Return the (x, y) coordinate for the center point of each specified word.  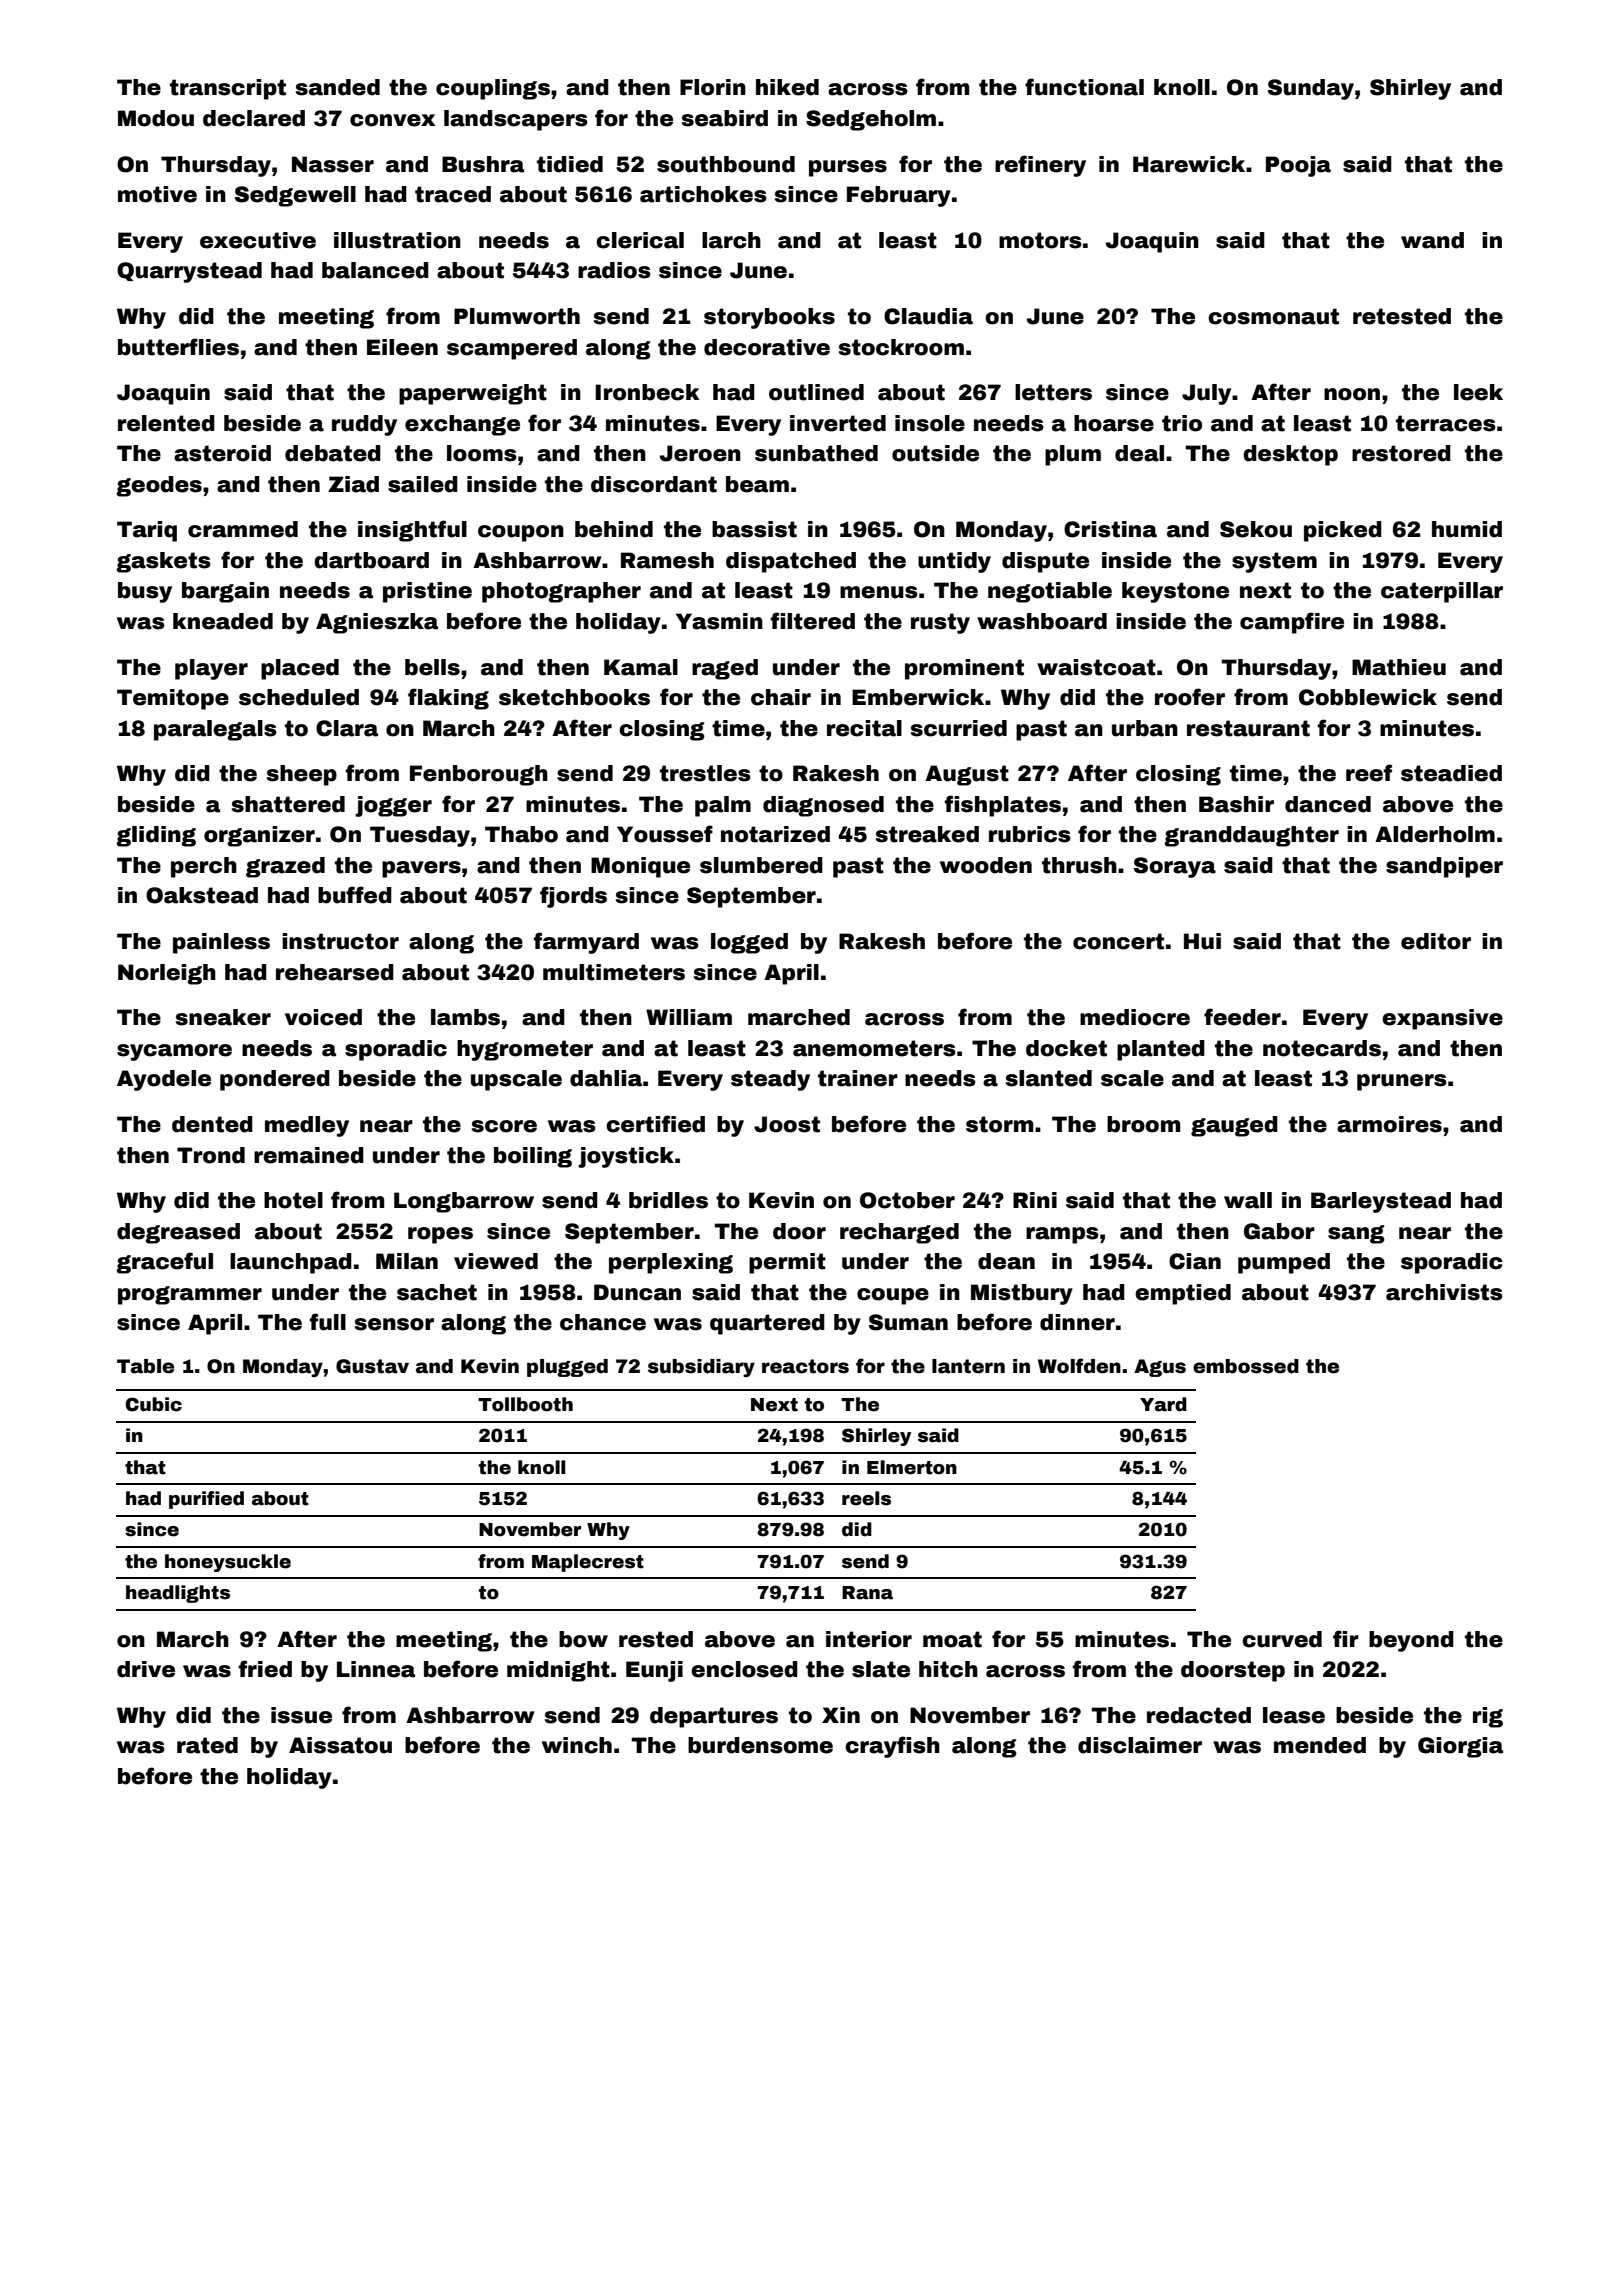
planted (1161, 1050)
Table (145, 1366)
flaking (448, 699)
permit (787, 1263)
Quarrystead (189, 272)
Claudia (928, 316)
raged (725, 669)
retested (1402, 316)
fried (265, 1669)
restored (1401, 453)
